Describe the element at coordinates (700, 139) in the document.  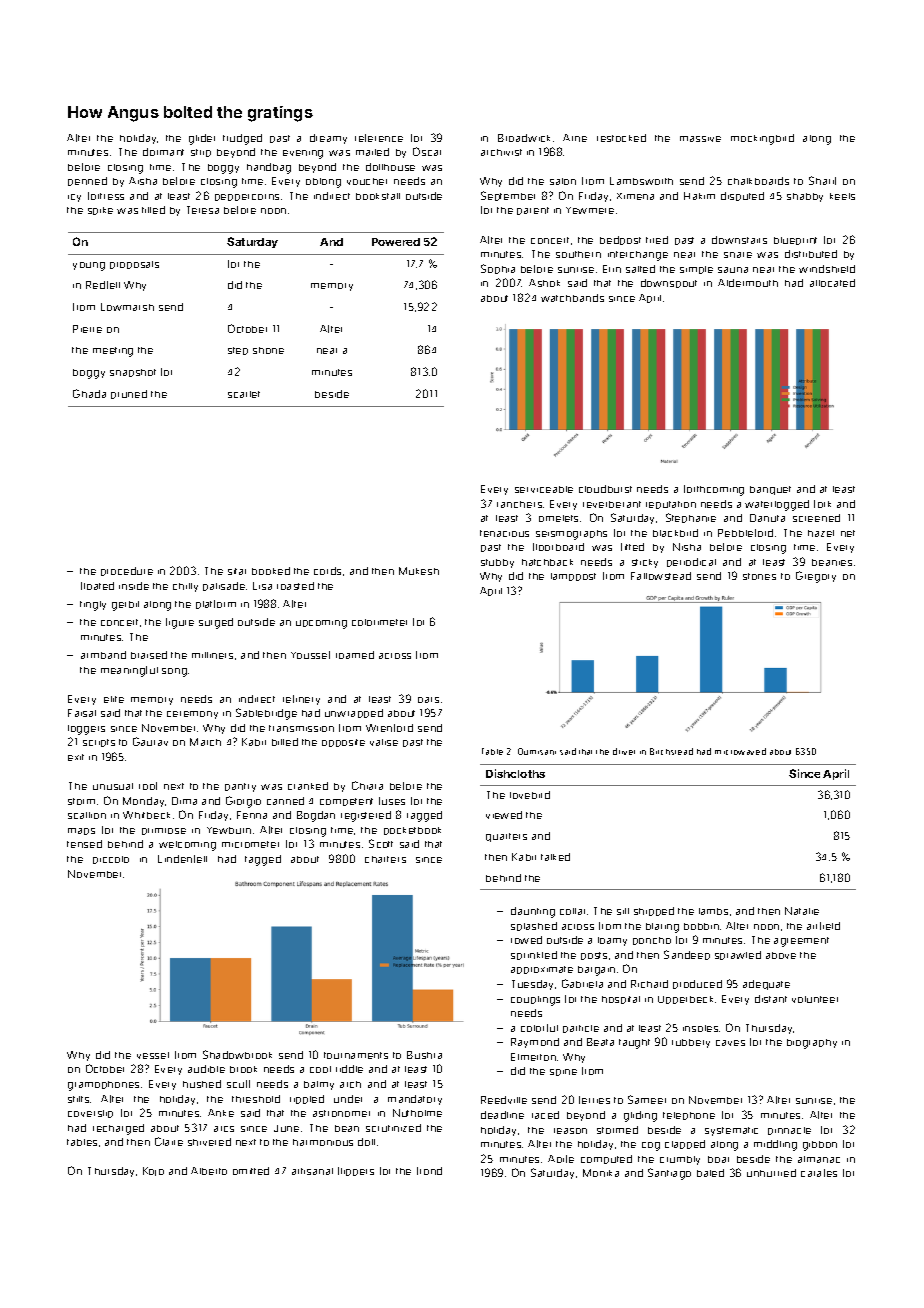
I see `massive` at that location.
